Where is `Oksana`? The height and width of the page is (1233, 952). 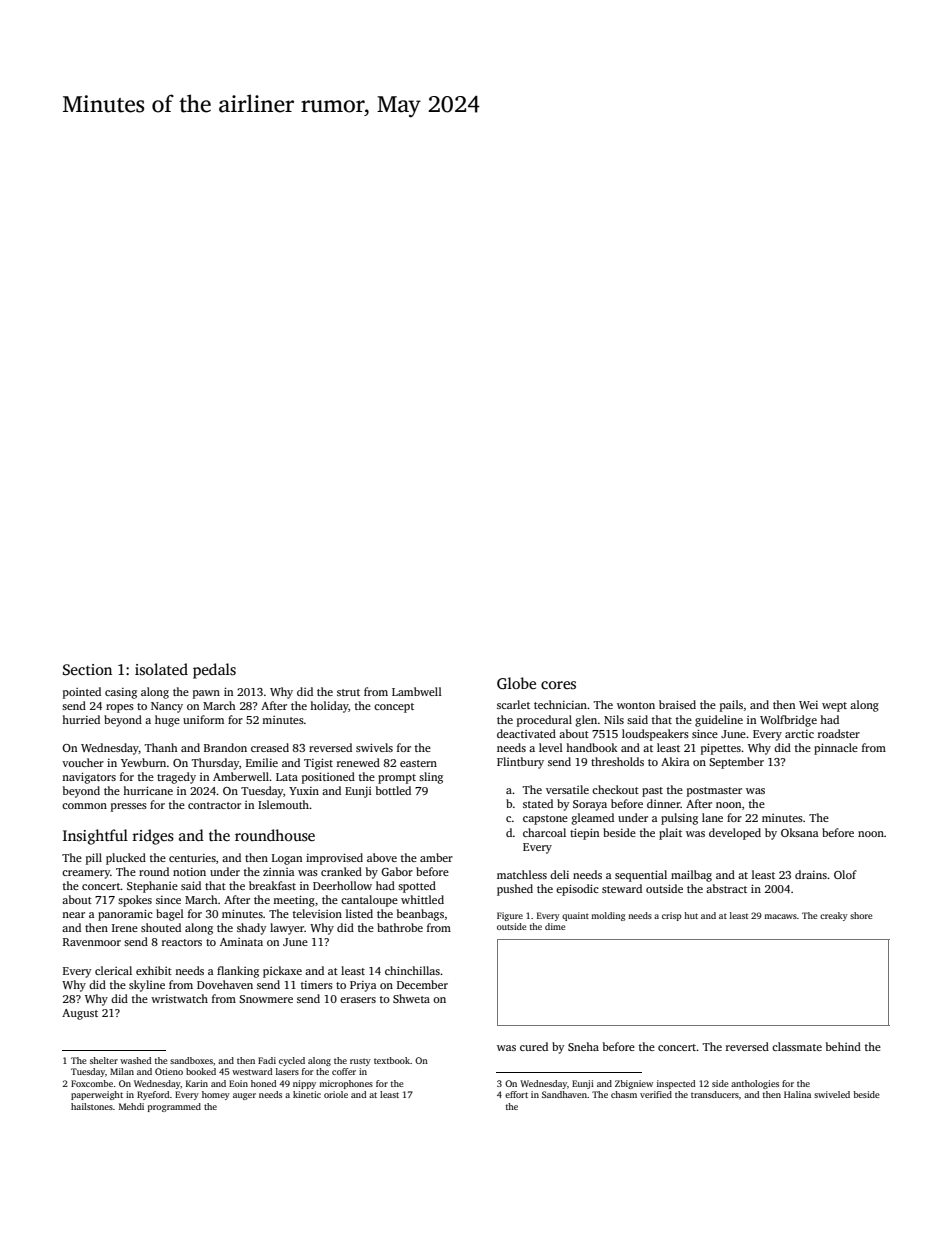
Oksana is located at coordinates (800, 832).
